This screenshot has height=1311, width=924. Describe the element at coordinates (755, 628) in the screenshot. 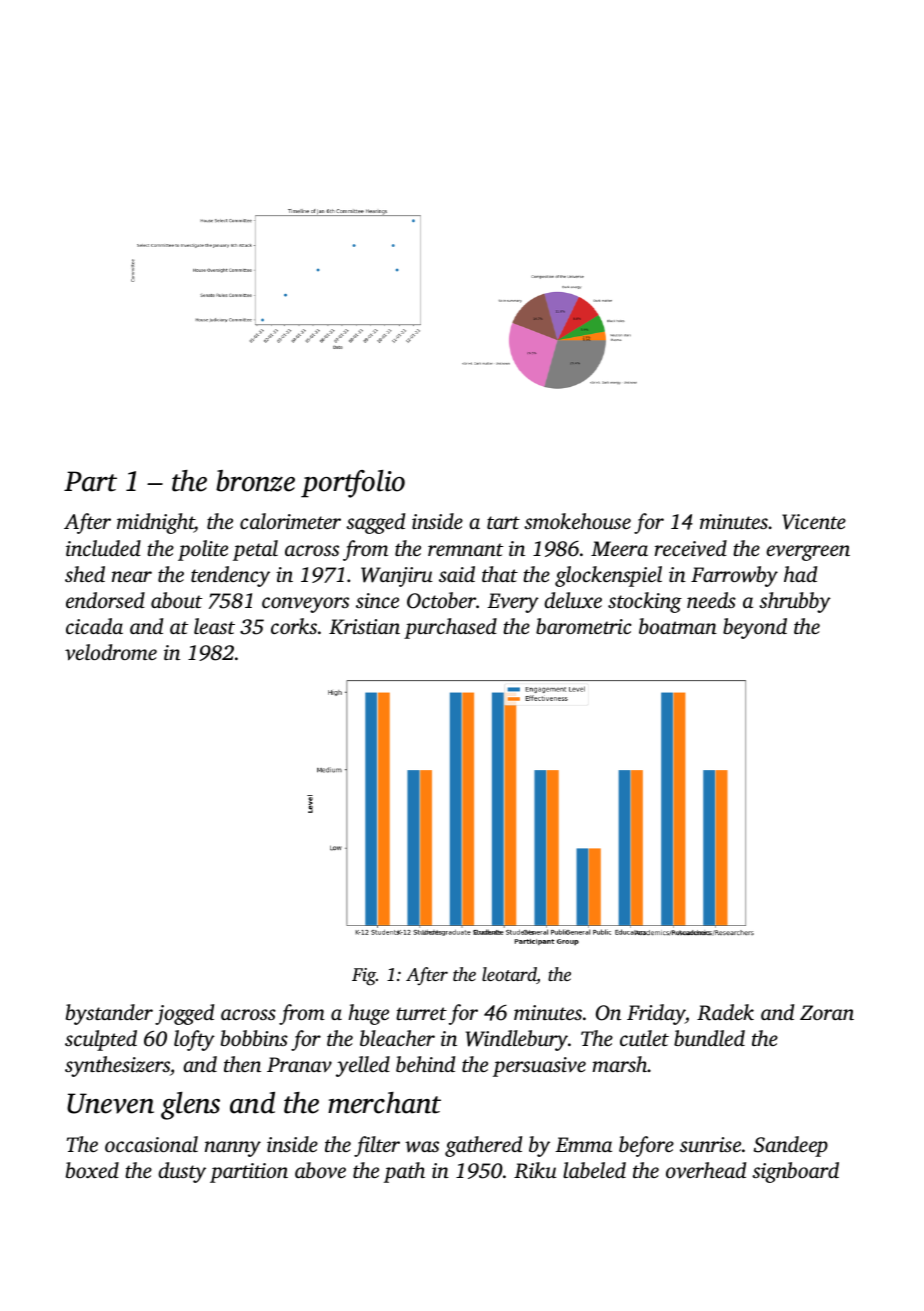

I see `beyond` at that location.
